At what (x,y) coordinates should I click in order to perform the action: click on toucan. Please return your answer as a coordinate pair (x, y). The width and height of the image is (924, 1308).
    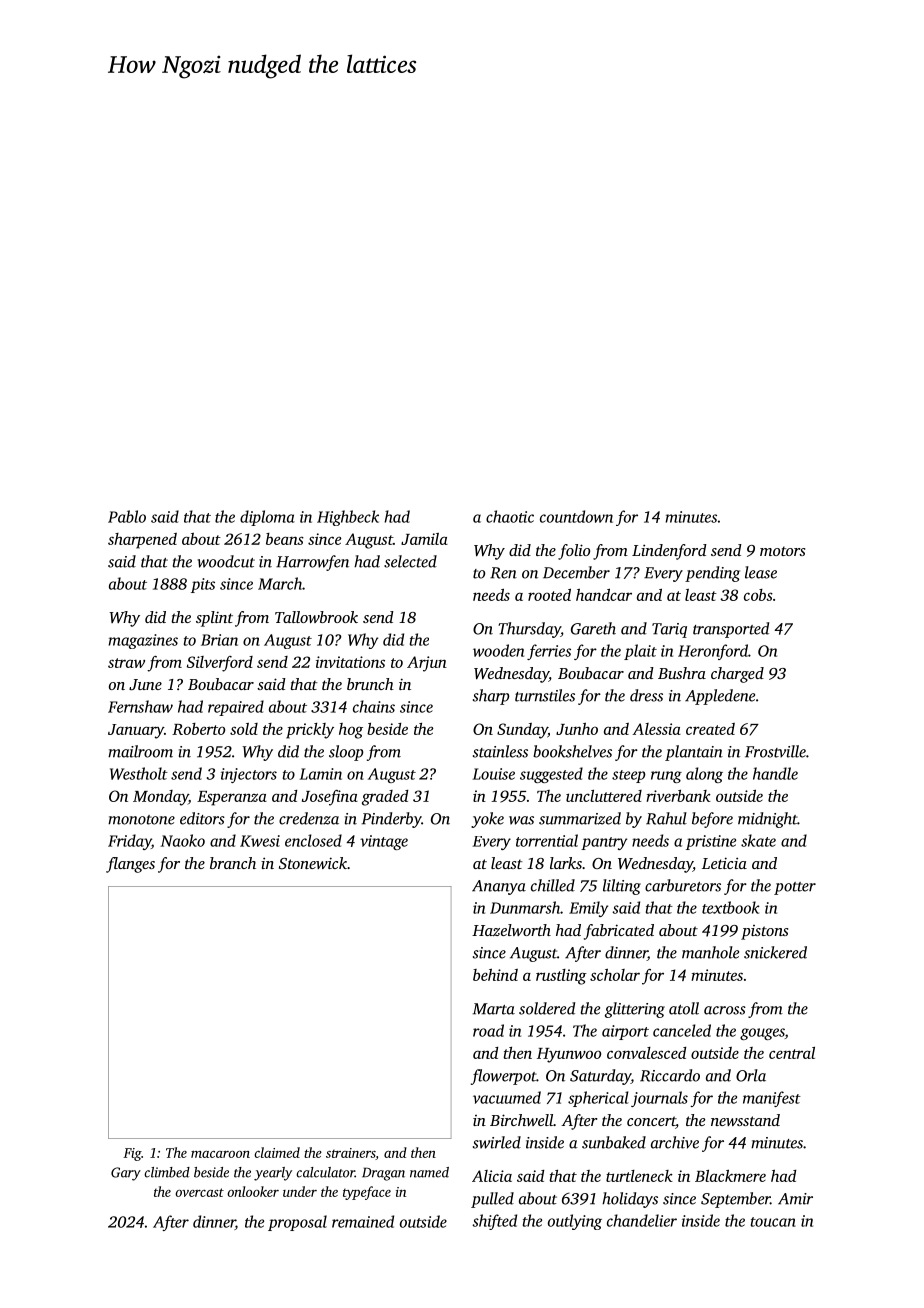
    Looking at the image, I should click on (773, 1222).
